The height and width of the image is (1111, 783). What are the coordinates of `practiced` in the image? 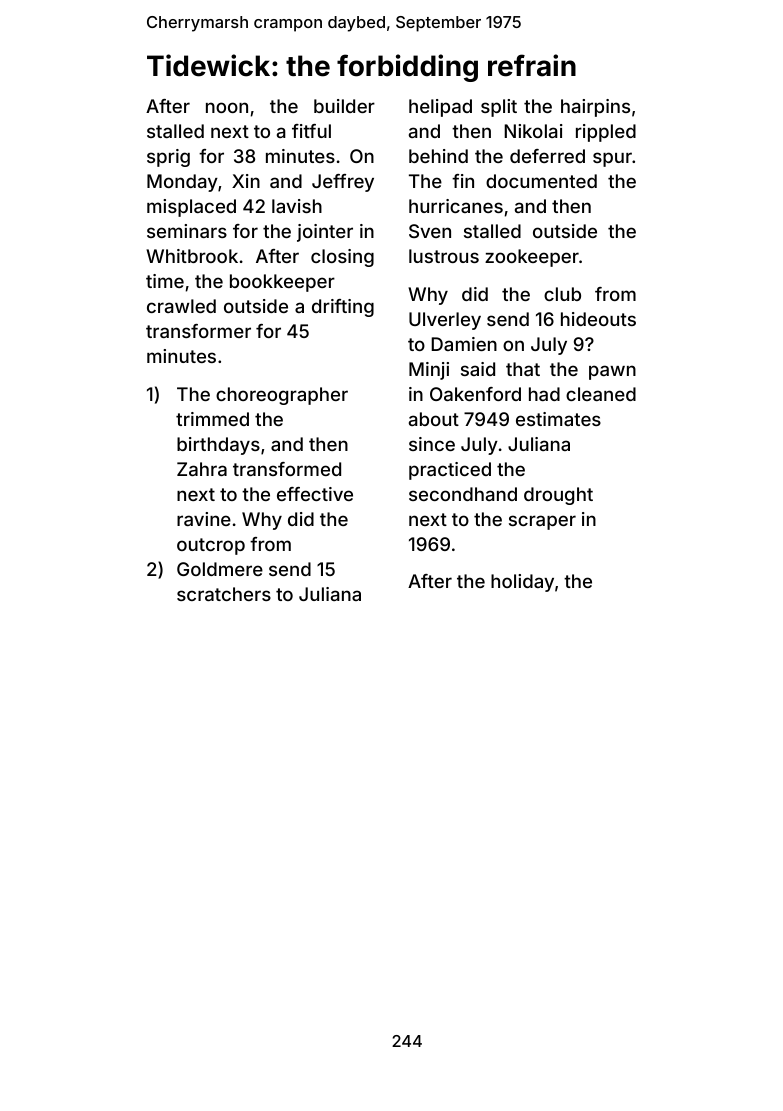 It's located at (450, 471).
